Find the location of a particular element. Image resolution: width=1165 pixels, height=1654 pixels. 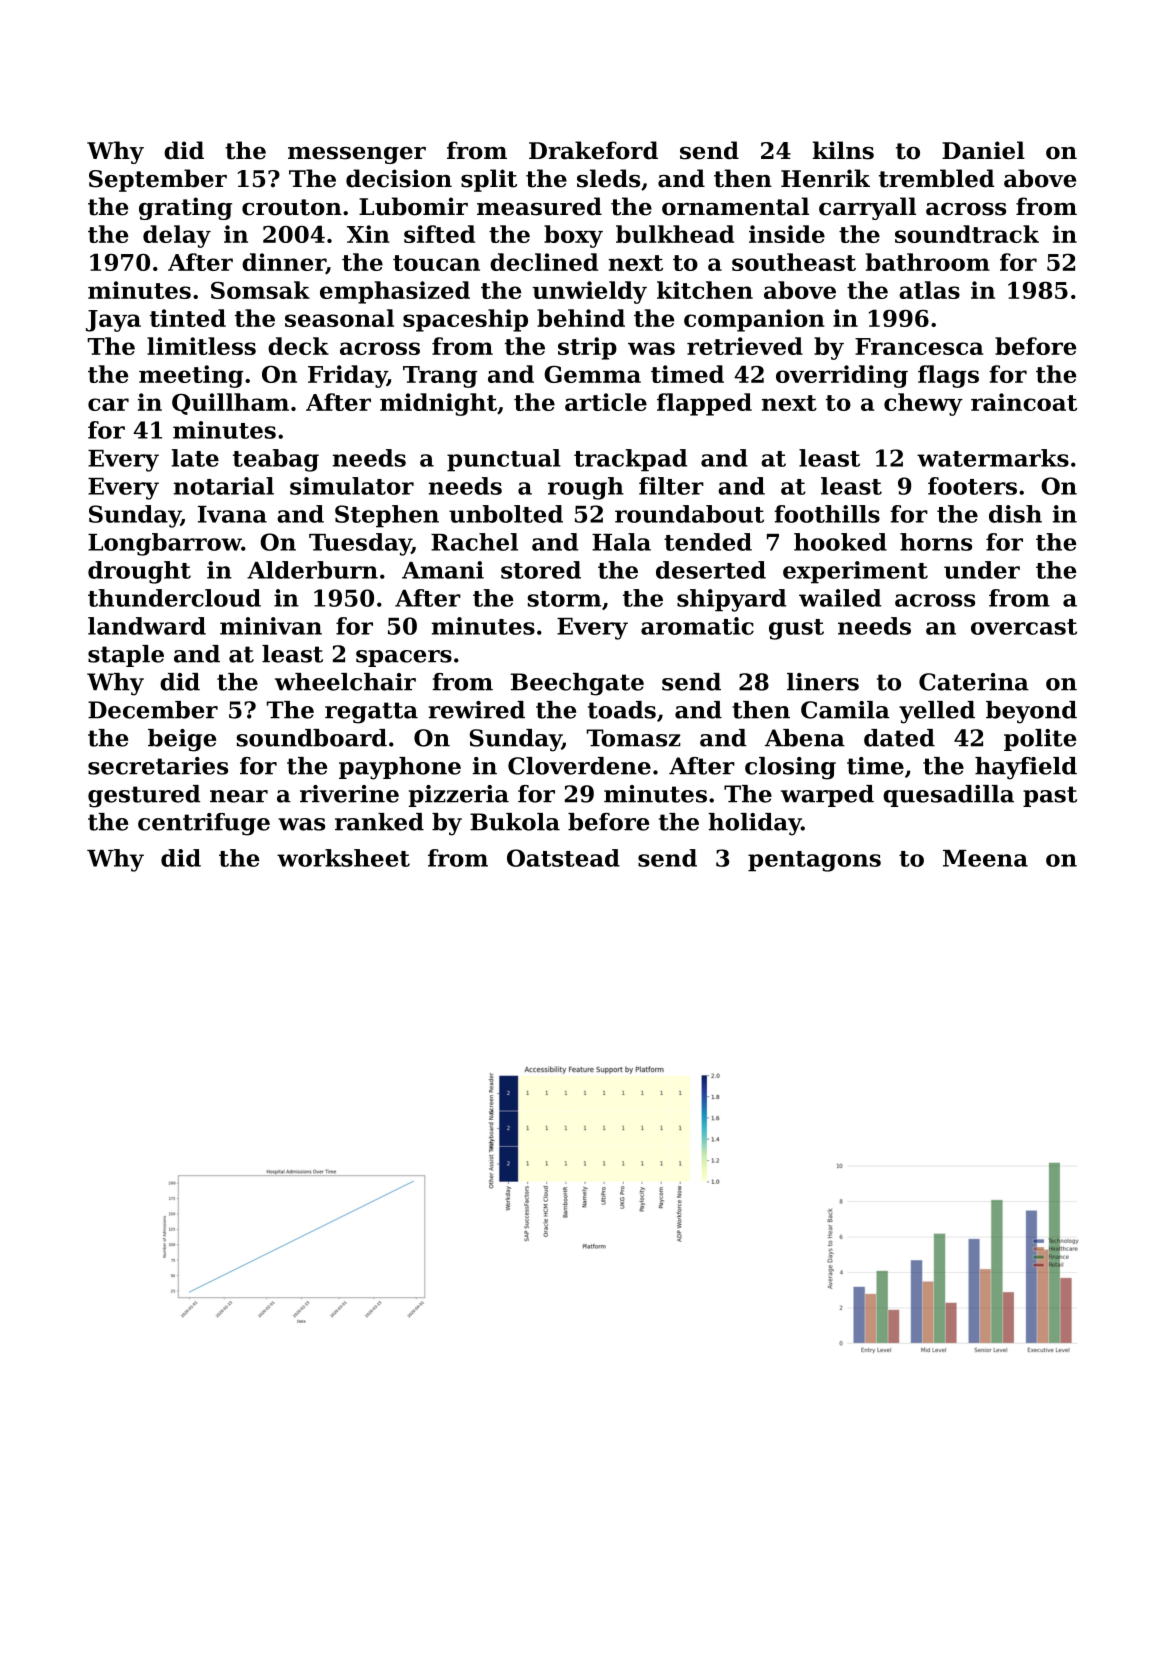

Drakeford is located at coordinates (593, 150).
